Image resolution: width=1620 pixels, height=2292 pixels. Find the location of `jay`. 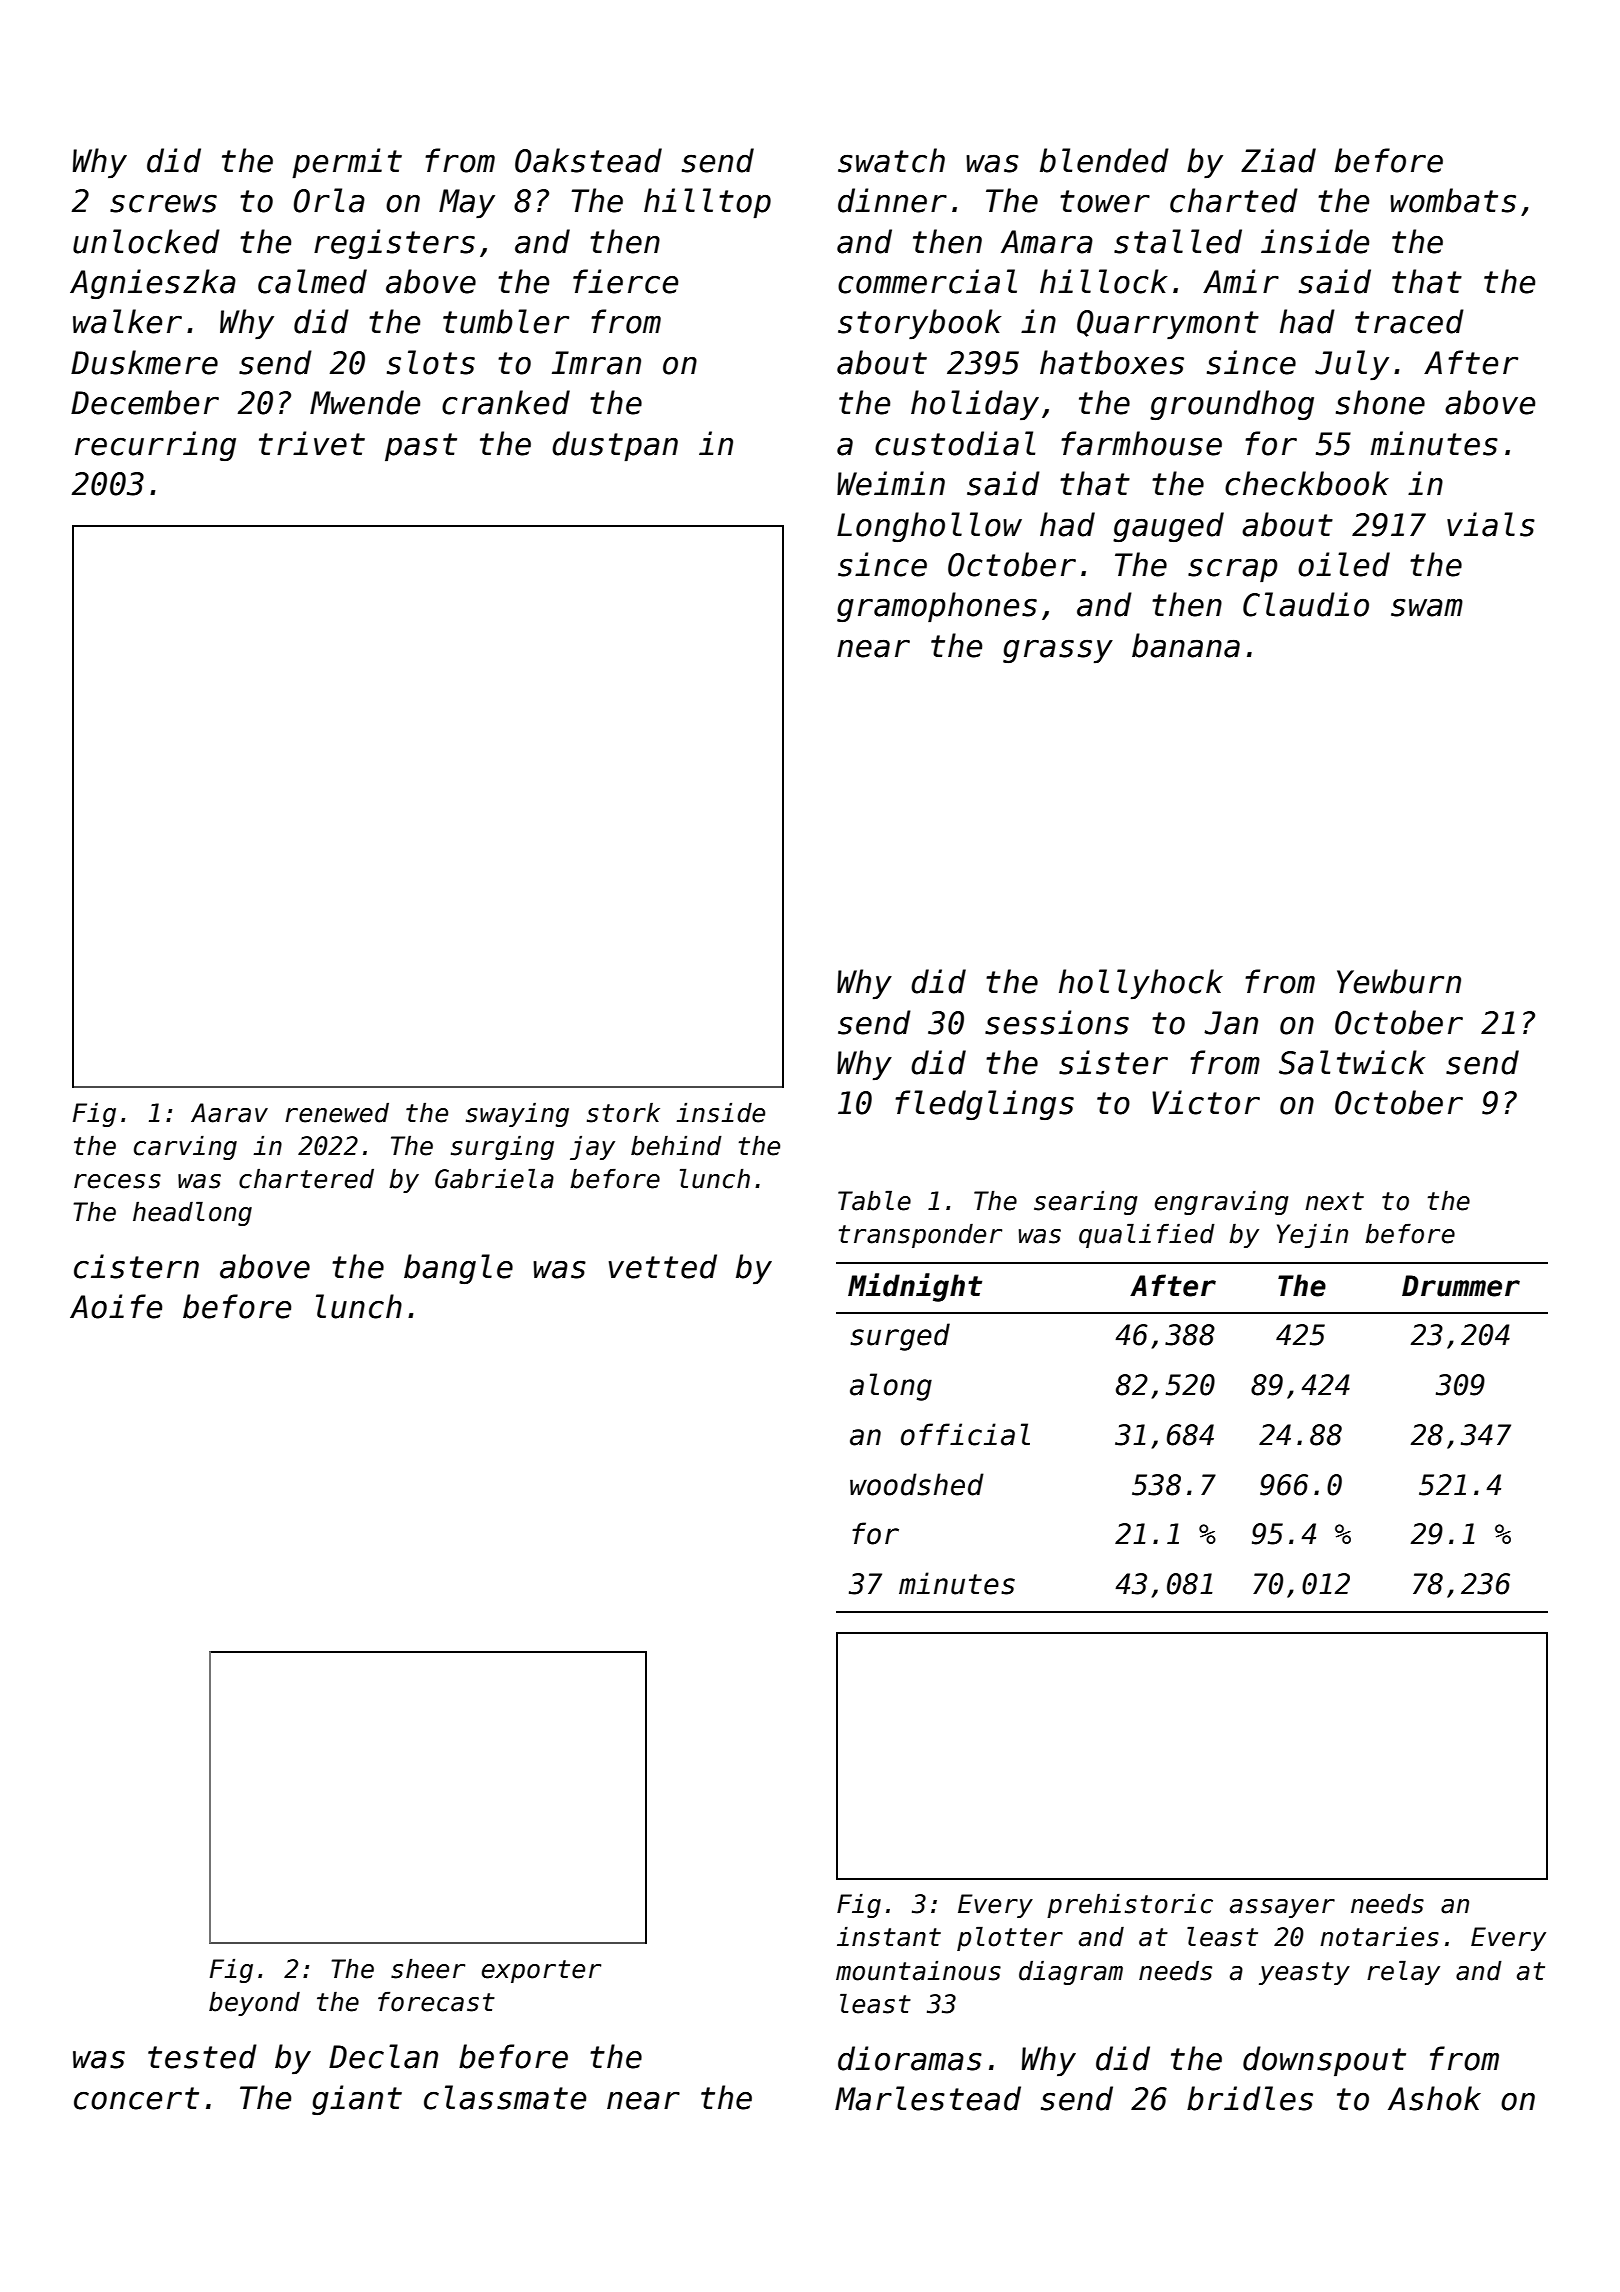

jay is located at coordinates (592, 1148).
